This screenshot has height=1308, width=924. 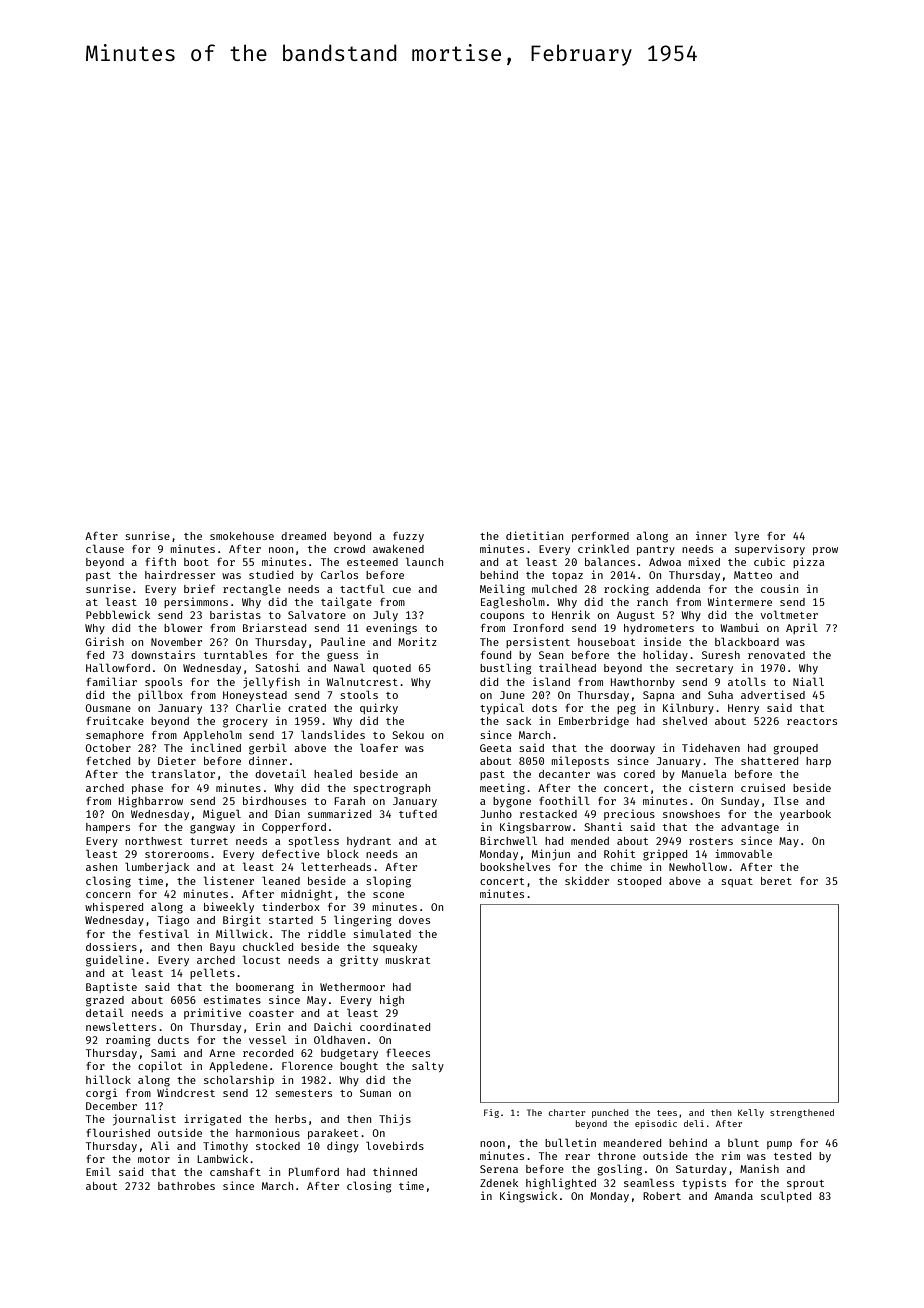 What do you see at coordinates (418, 814) in the screenshot?
I see `tufted` at bounding box center [418, 814].
